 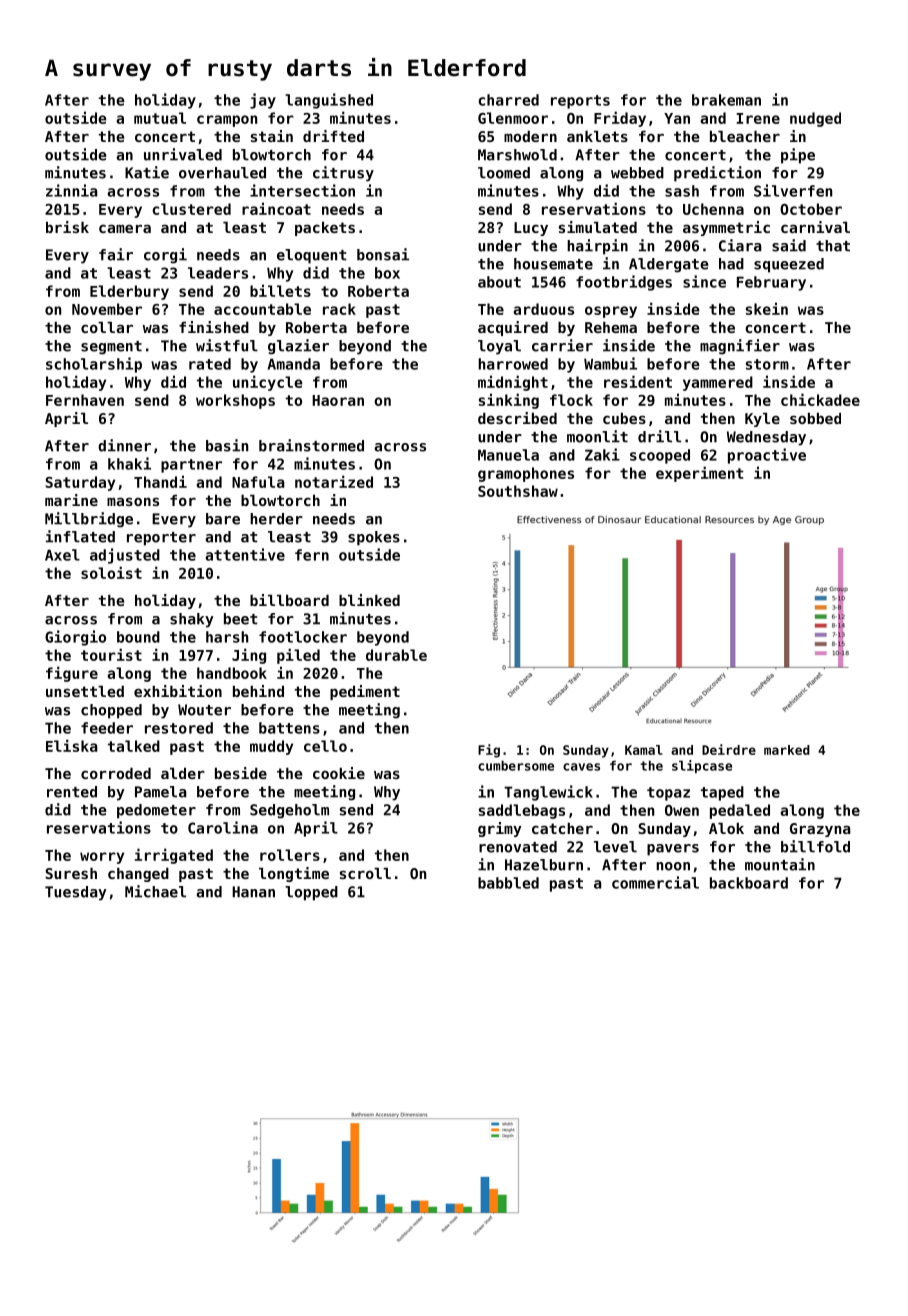 I want to click on housemate, so click(x=553, y=264).
